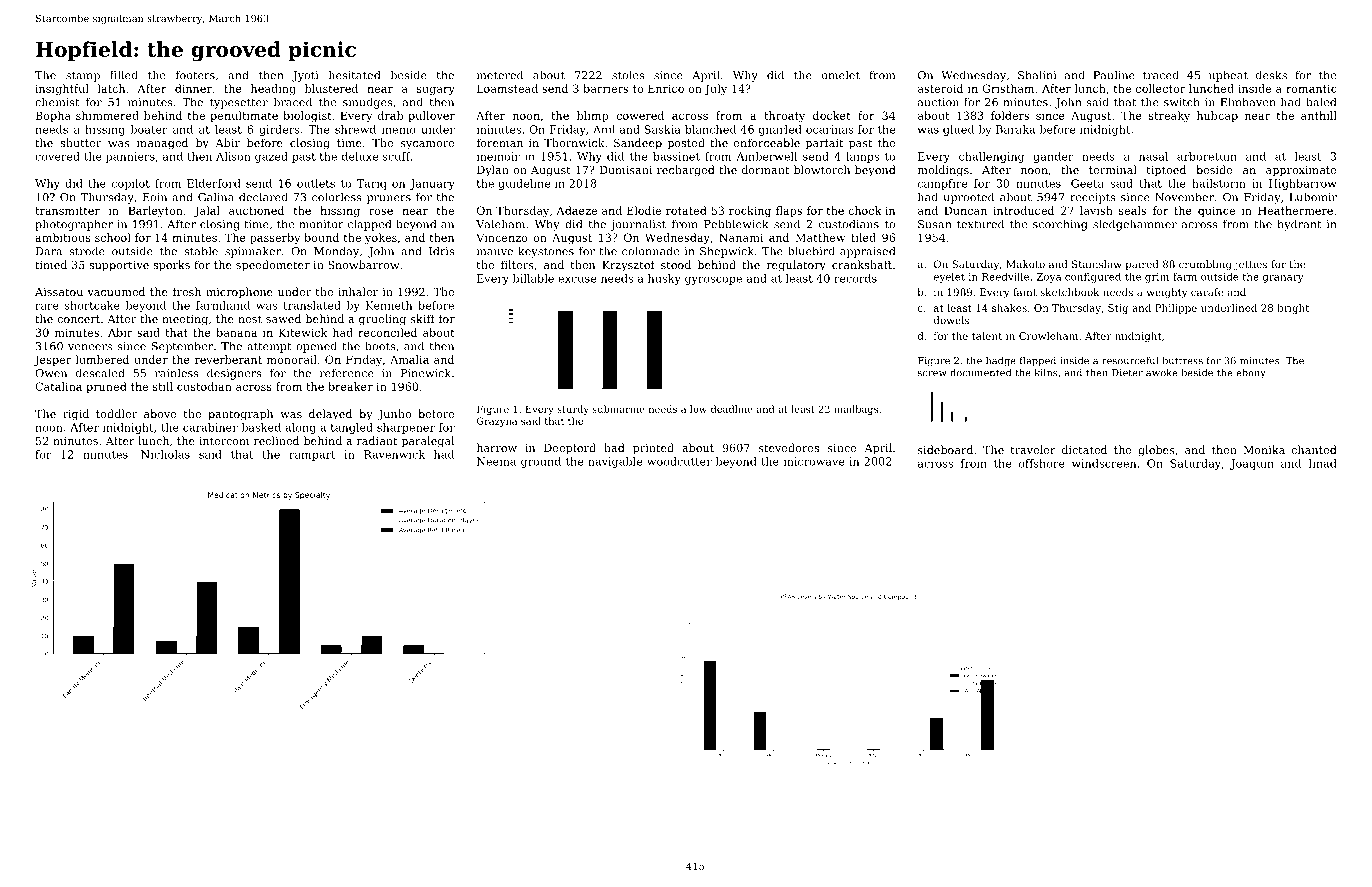 The image size is (1372, 887). Describe the element at coordinates (679, 461) in the page. I see `woodcutter` at that location.
